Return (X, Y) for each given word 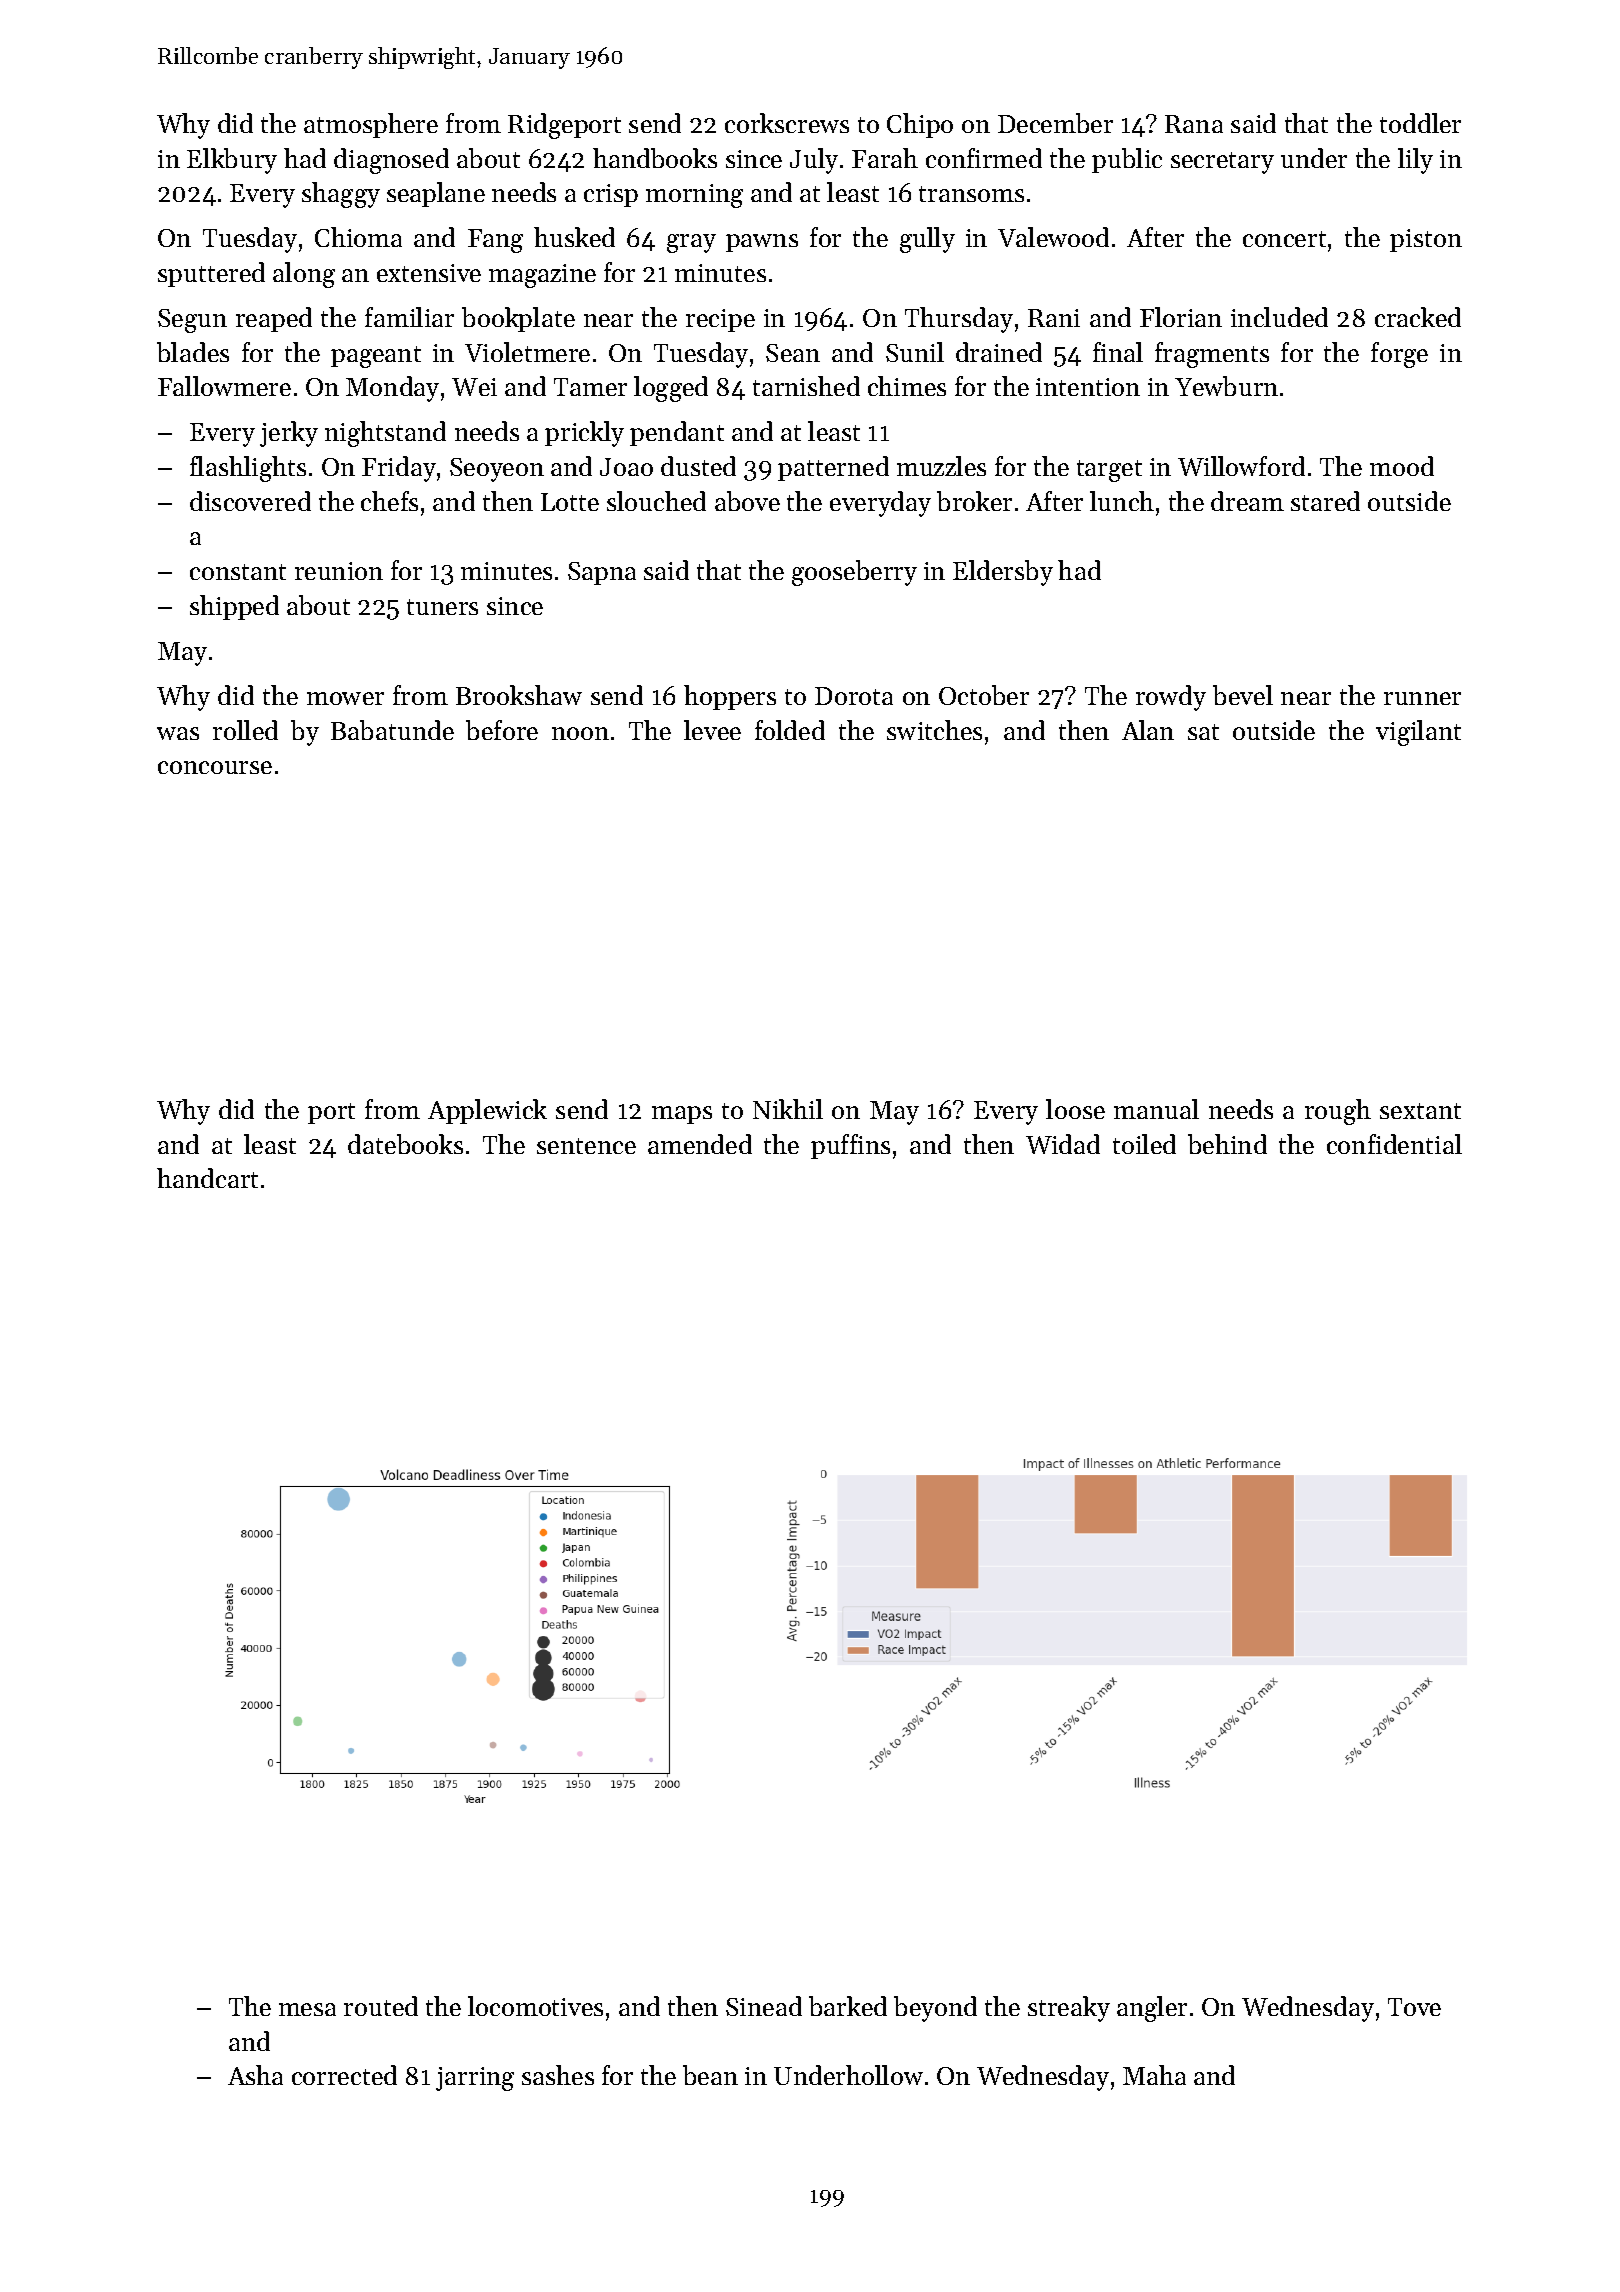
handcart (207, 1178)
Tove (1414, 2007)
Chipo (920, 125)
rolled (245, 730)
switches (934, 730)
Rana (1194, 124)
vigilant (1418, 733)
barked (848, 2006)
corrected (344, 2075)
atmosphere (371, 125)
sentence (586, 1146)
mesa (307, 2009)
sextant (1420, 1111)
